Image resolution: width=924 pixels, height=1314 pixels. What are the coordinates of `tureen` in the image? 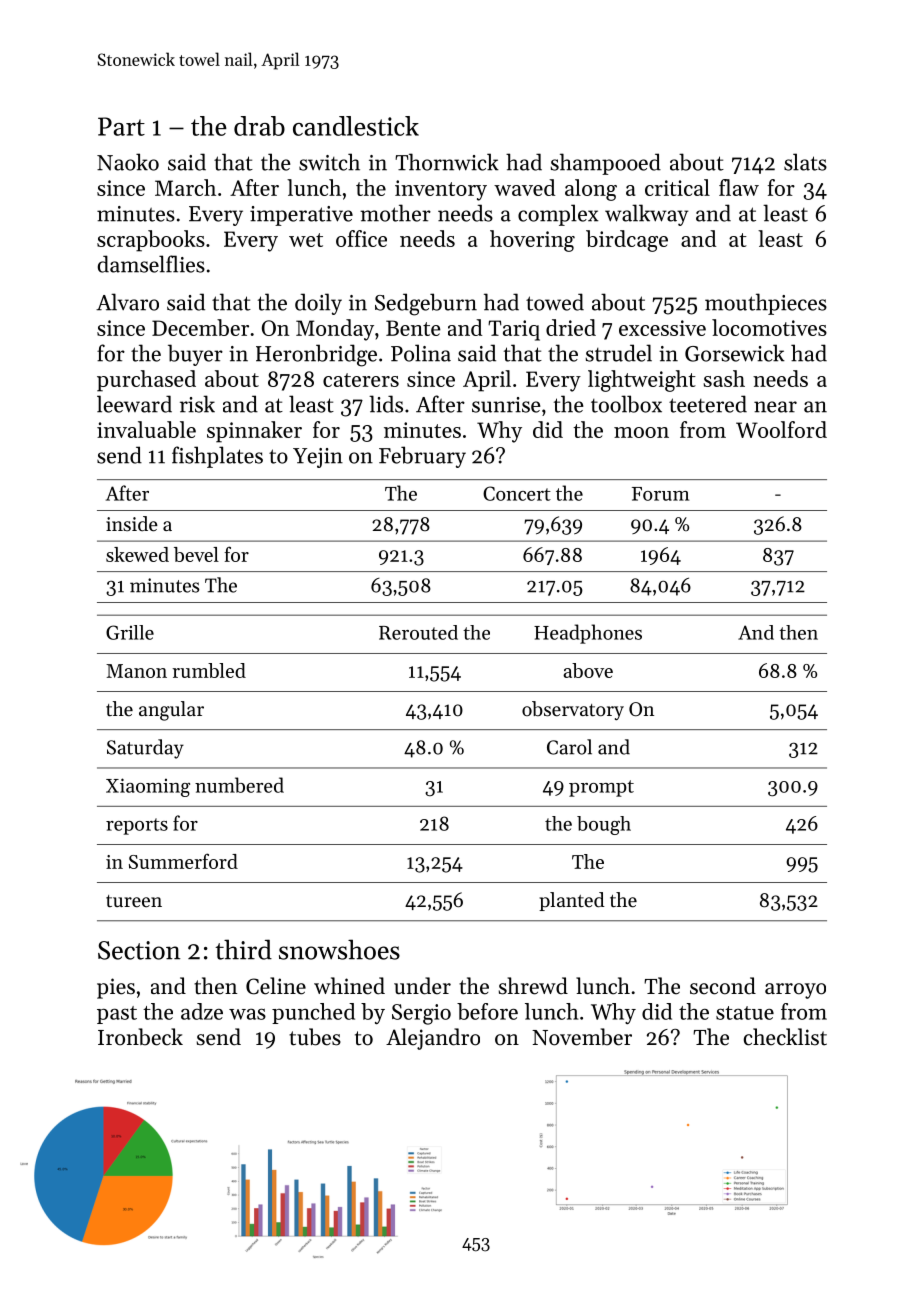 It's located at (134, 901).
